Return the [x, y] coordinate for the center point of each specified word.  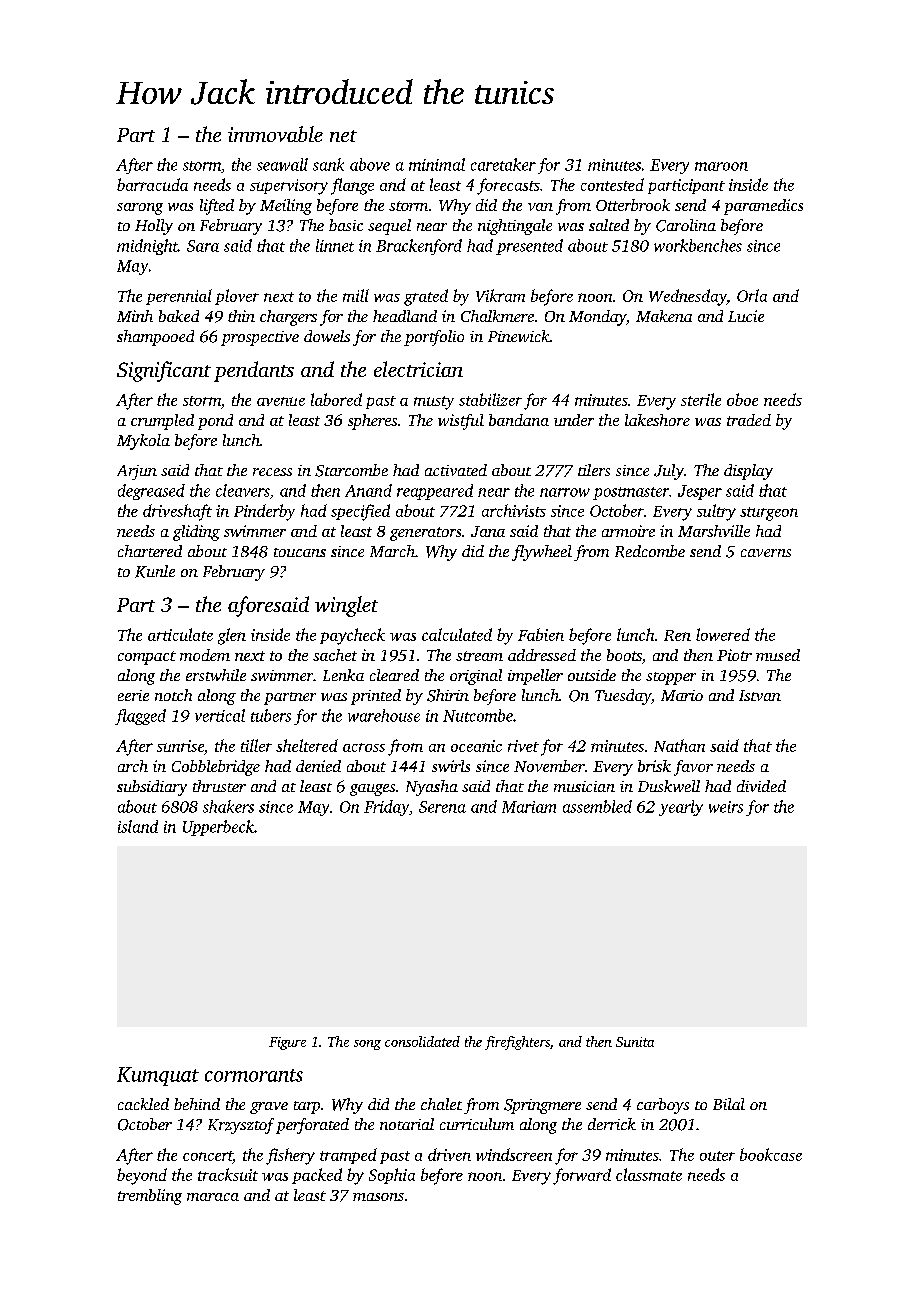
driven [449, 1154]
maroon [721, 166]
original [476, 677]
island [138, 826]
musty [434, 403]
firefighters [517, 1043]
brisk [654, 766]
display [748, 472]
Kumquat [158, 1076]
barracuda [152, 184]
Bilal [729, 1104]
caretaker [503, 164]
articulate [180, 634]
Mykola [143, 442]
